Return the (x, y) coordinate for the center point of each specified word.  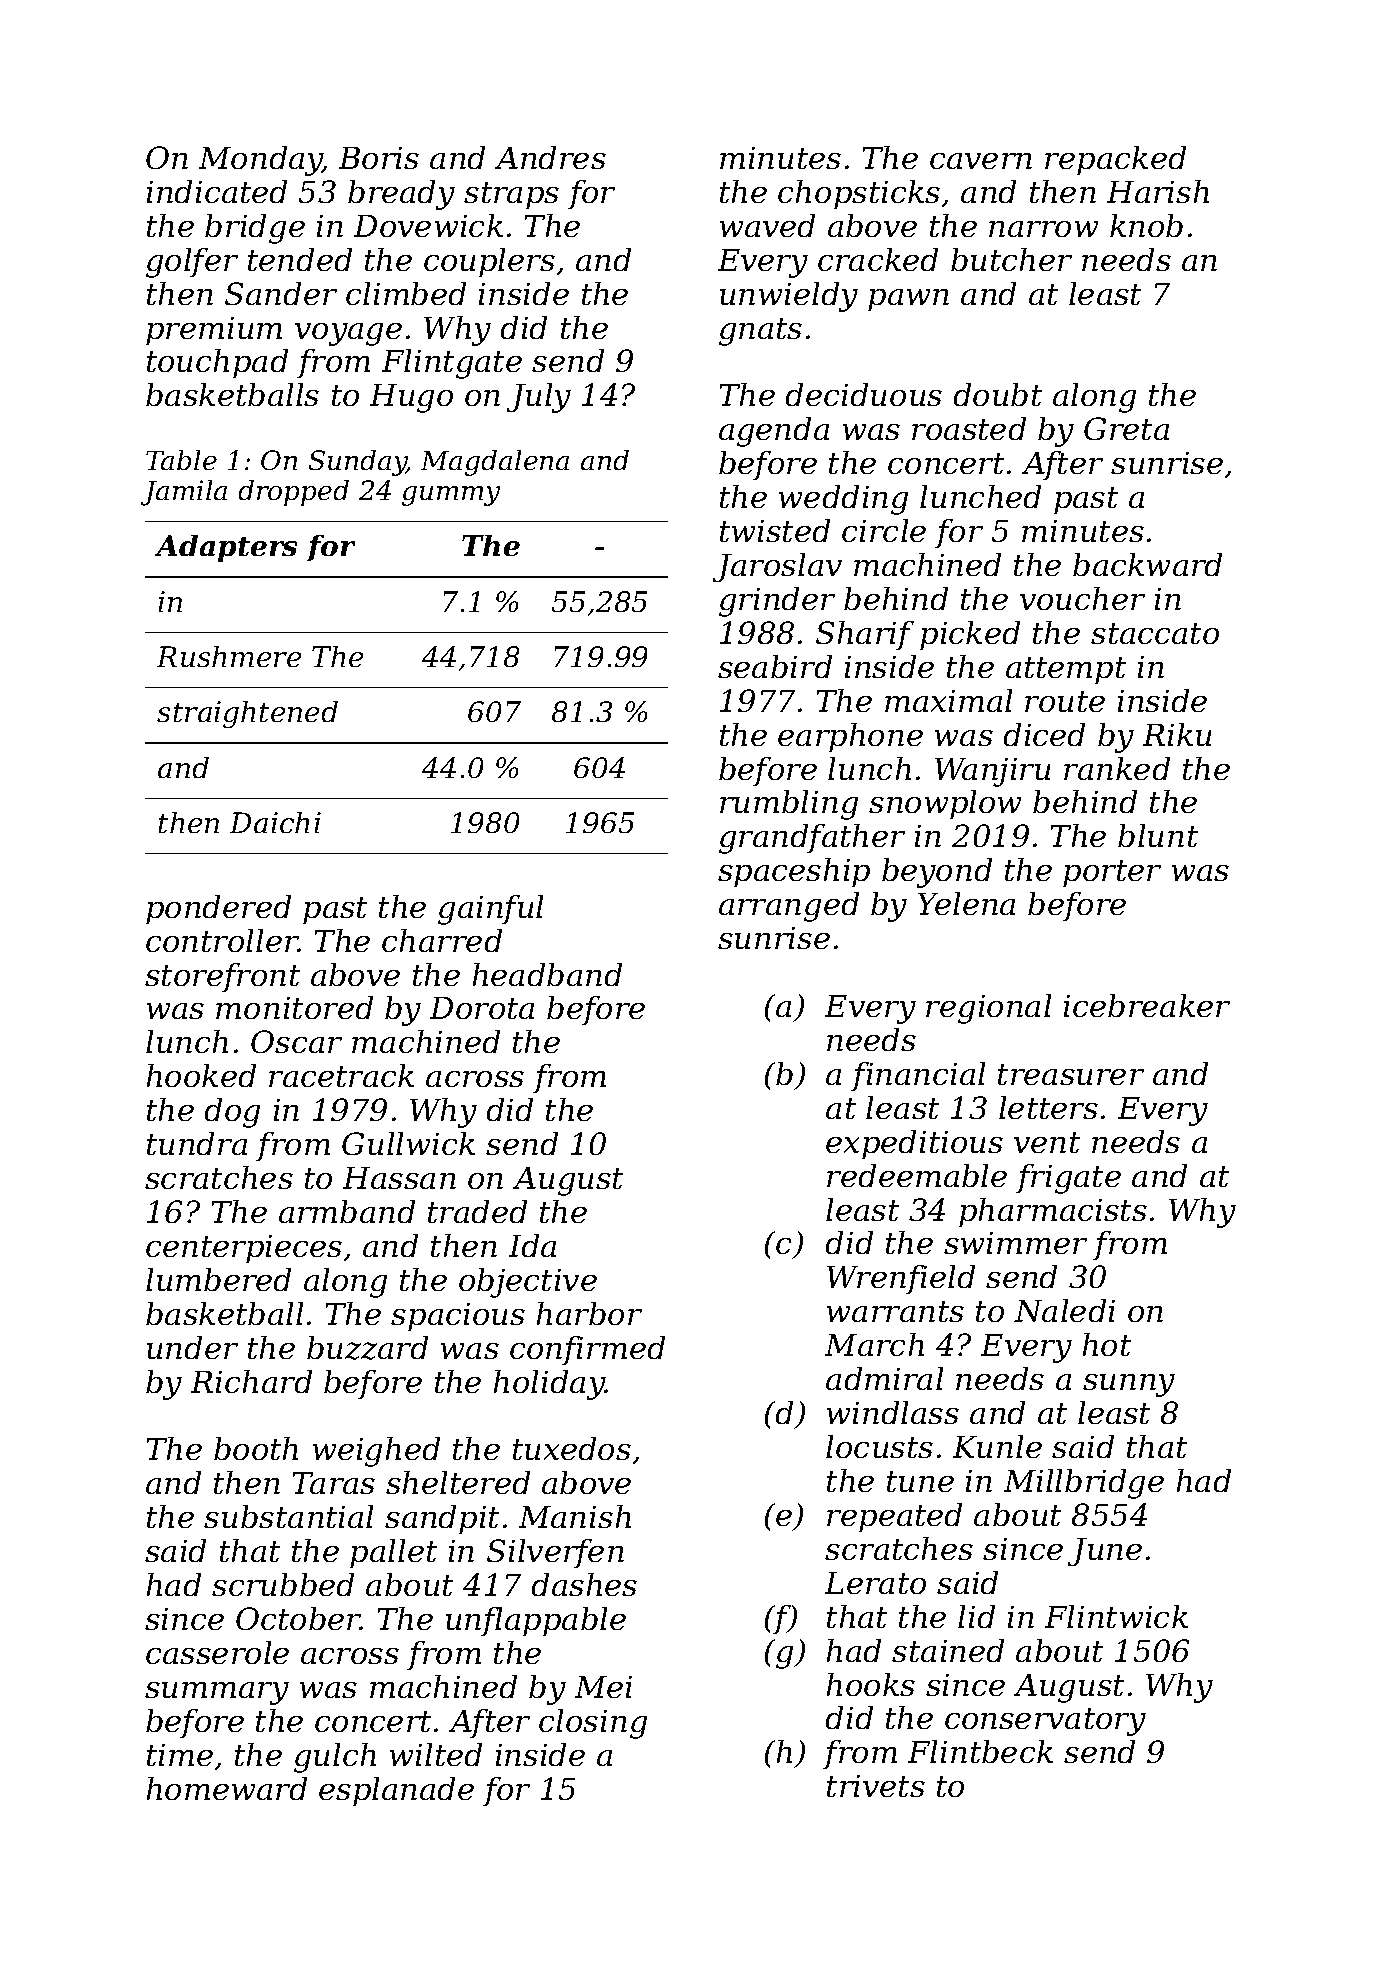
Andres (550, 157)
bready (401, 195)
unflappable (536, 1621)
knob (1146, 225)
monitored (294, 1007)
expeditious (914, 1144)
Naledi (1064, 1310)
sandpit (442, 1519)
